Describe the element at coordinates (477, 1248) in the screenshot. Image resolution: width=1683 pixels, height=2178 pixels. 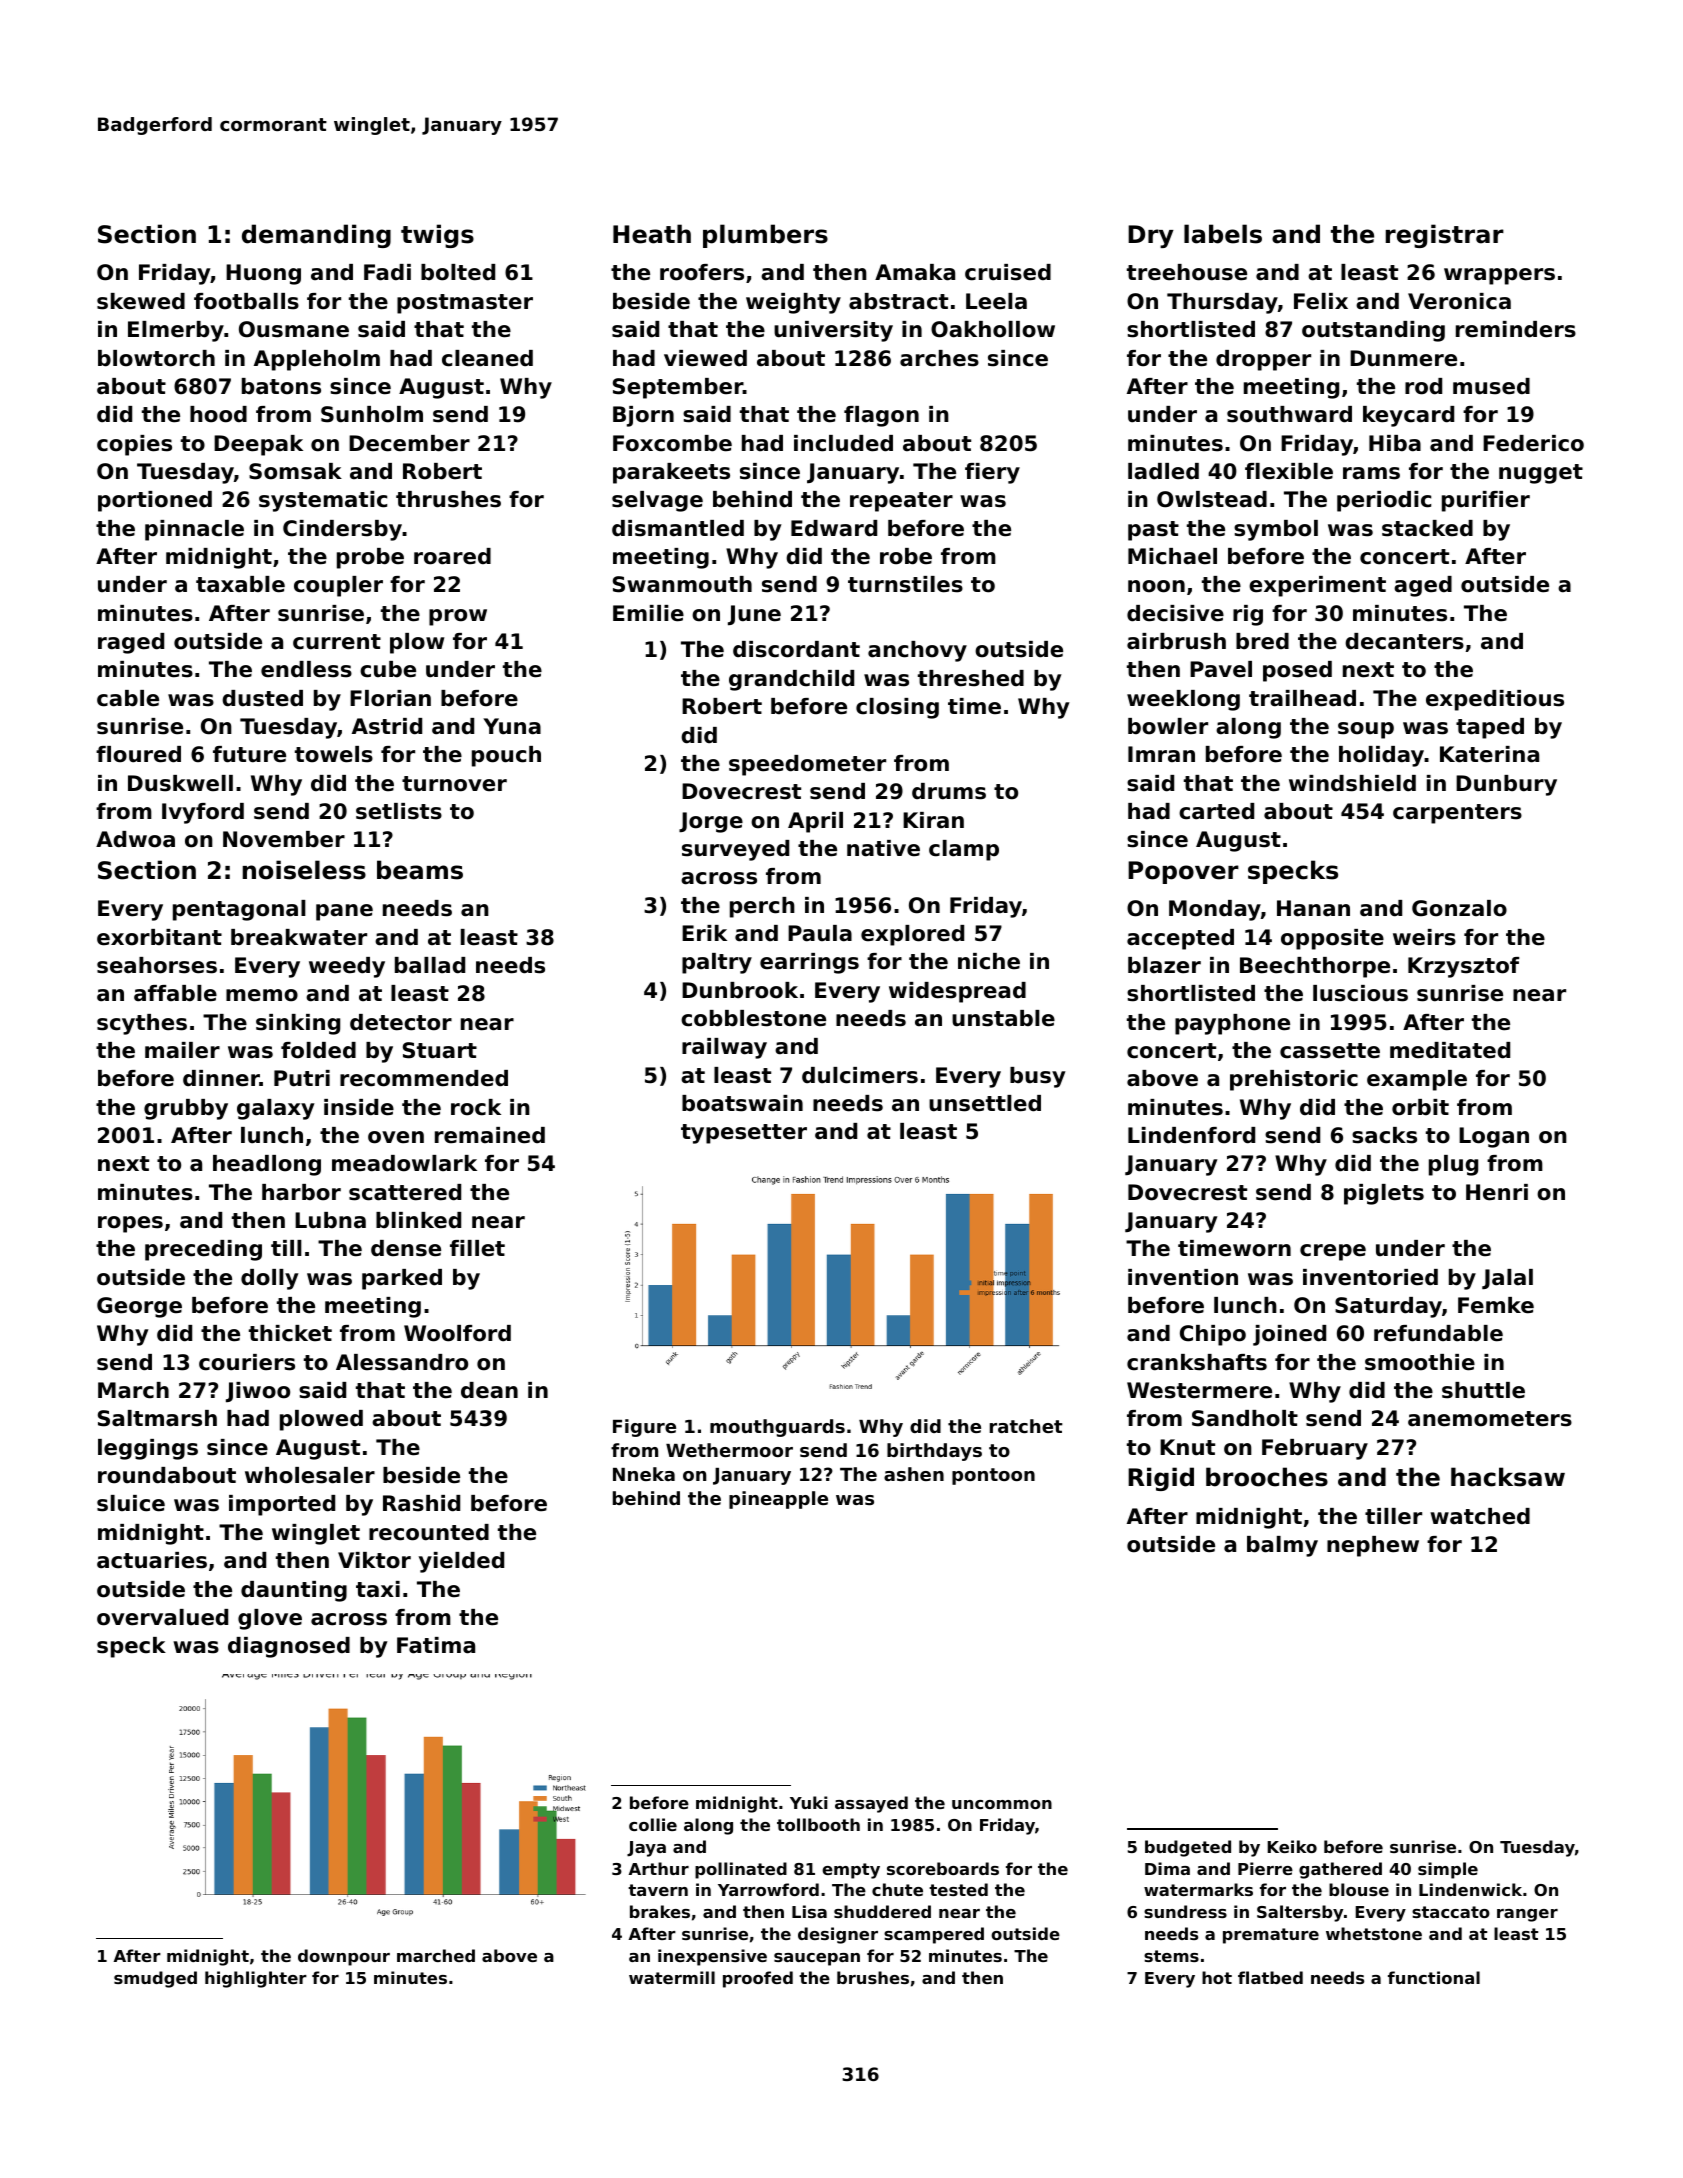
I see `fillet` at that location.
